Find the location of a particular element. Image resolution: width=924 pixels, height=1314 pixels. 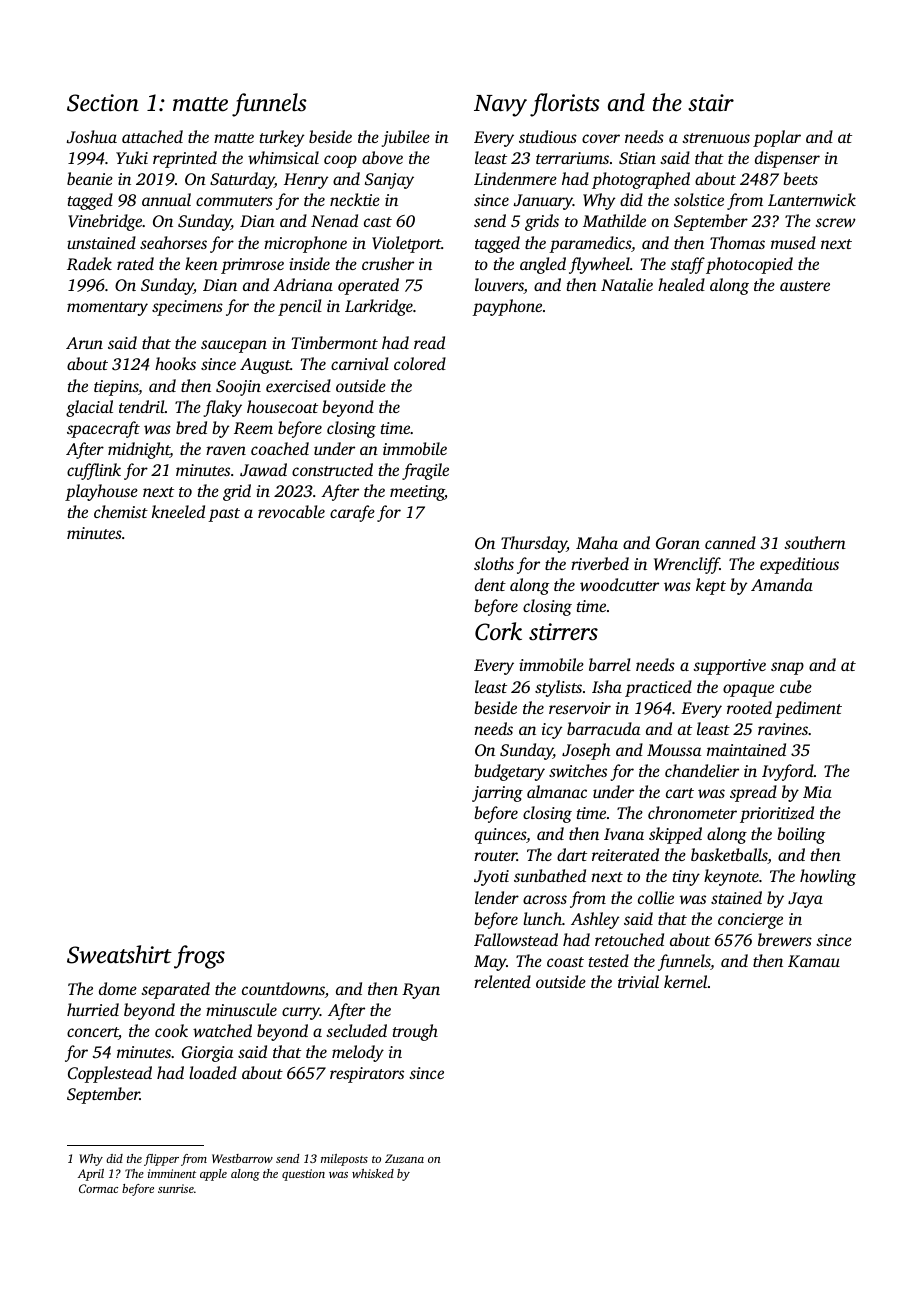

southern is located at coordinates (815, 542).
